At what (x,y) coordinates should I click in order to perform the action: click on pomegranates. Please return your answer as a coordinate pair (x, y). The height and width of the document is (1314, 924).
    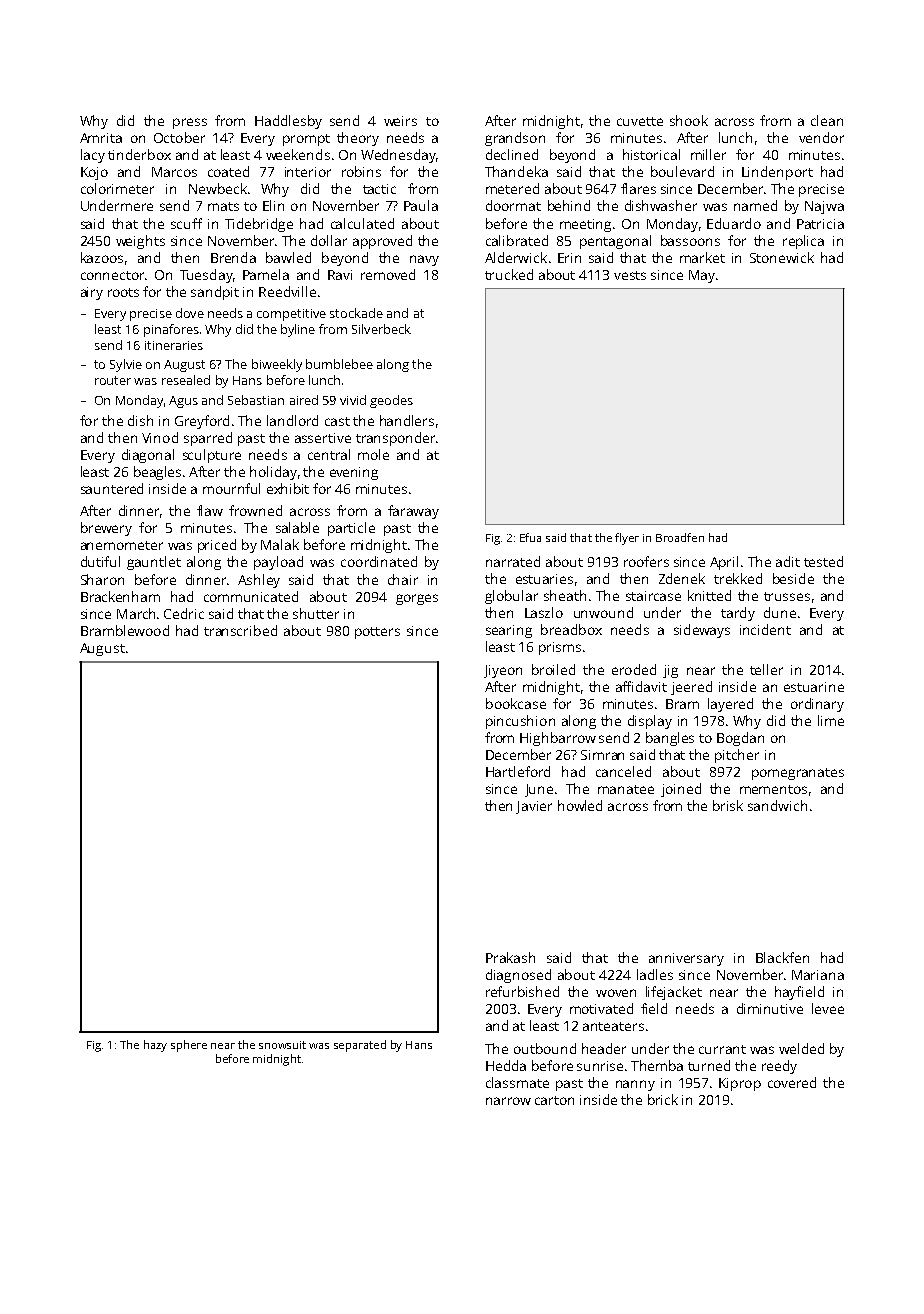
    Looking at the image, I should click on (798, 774).
